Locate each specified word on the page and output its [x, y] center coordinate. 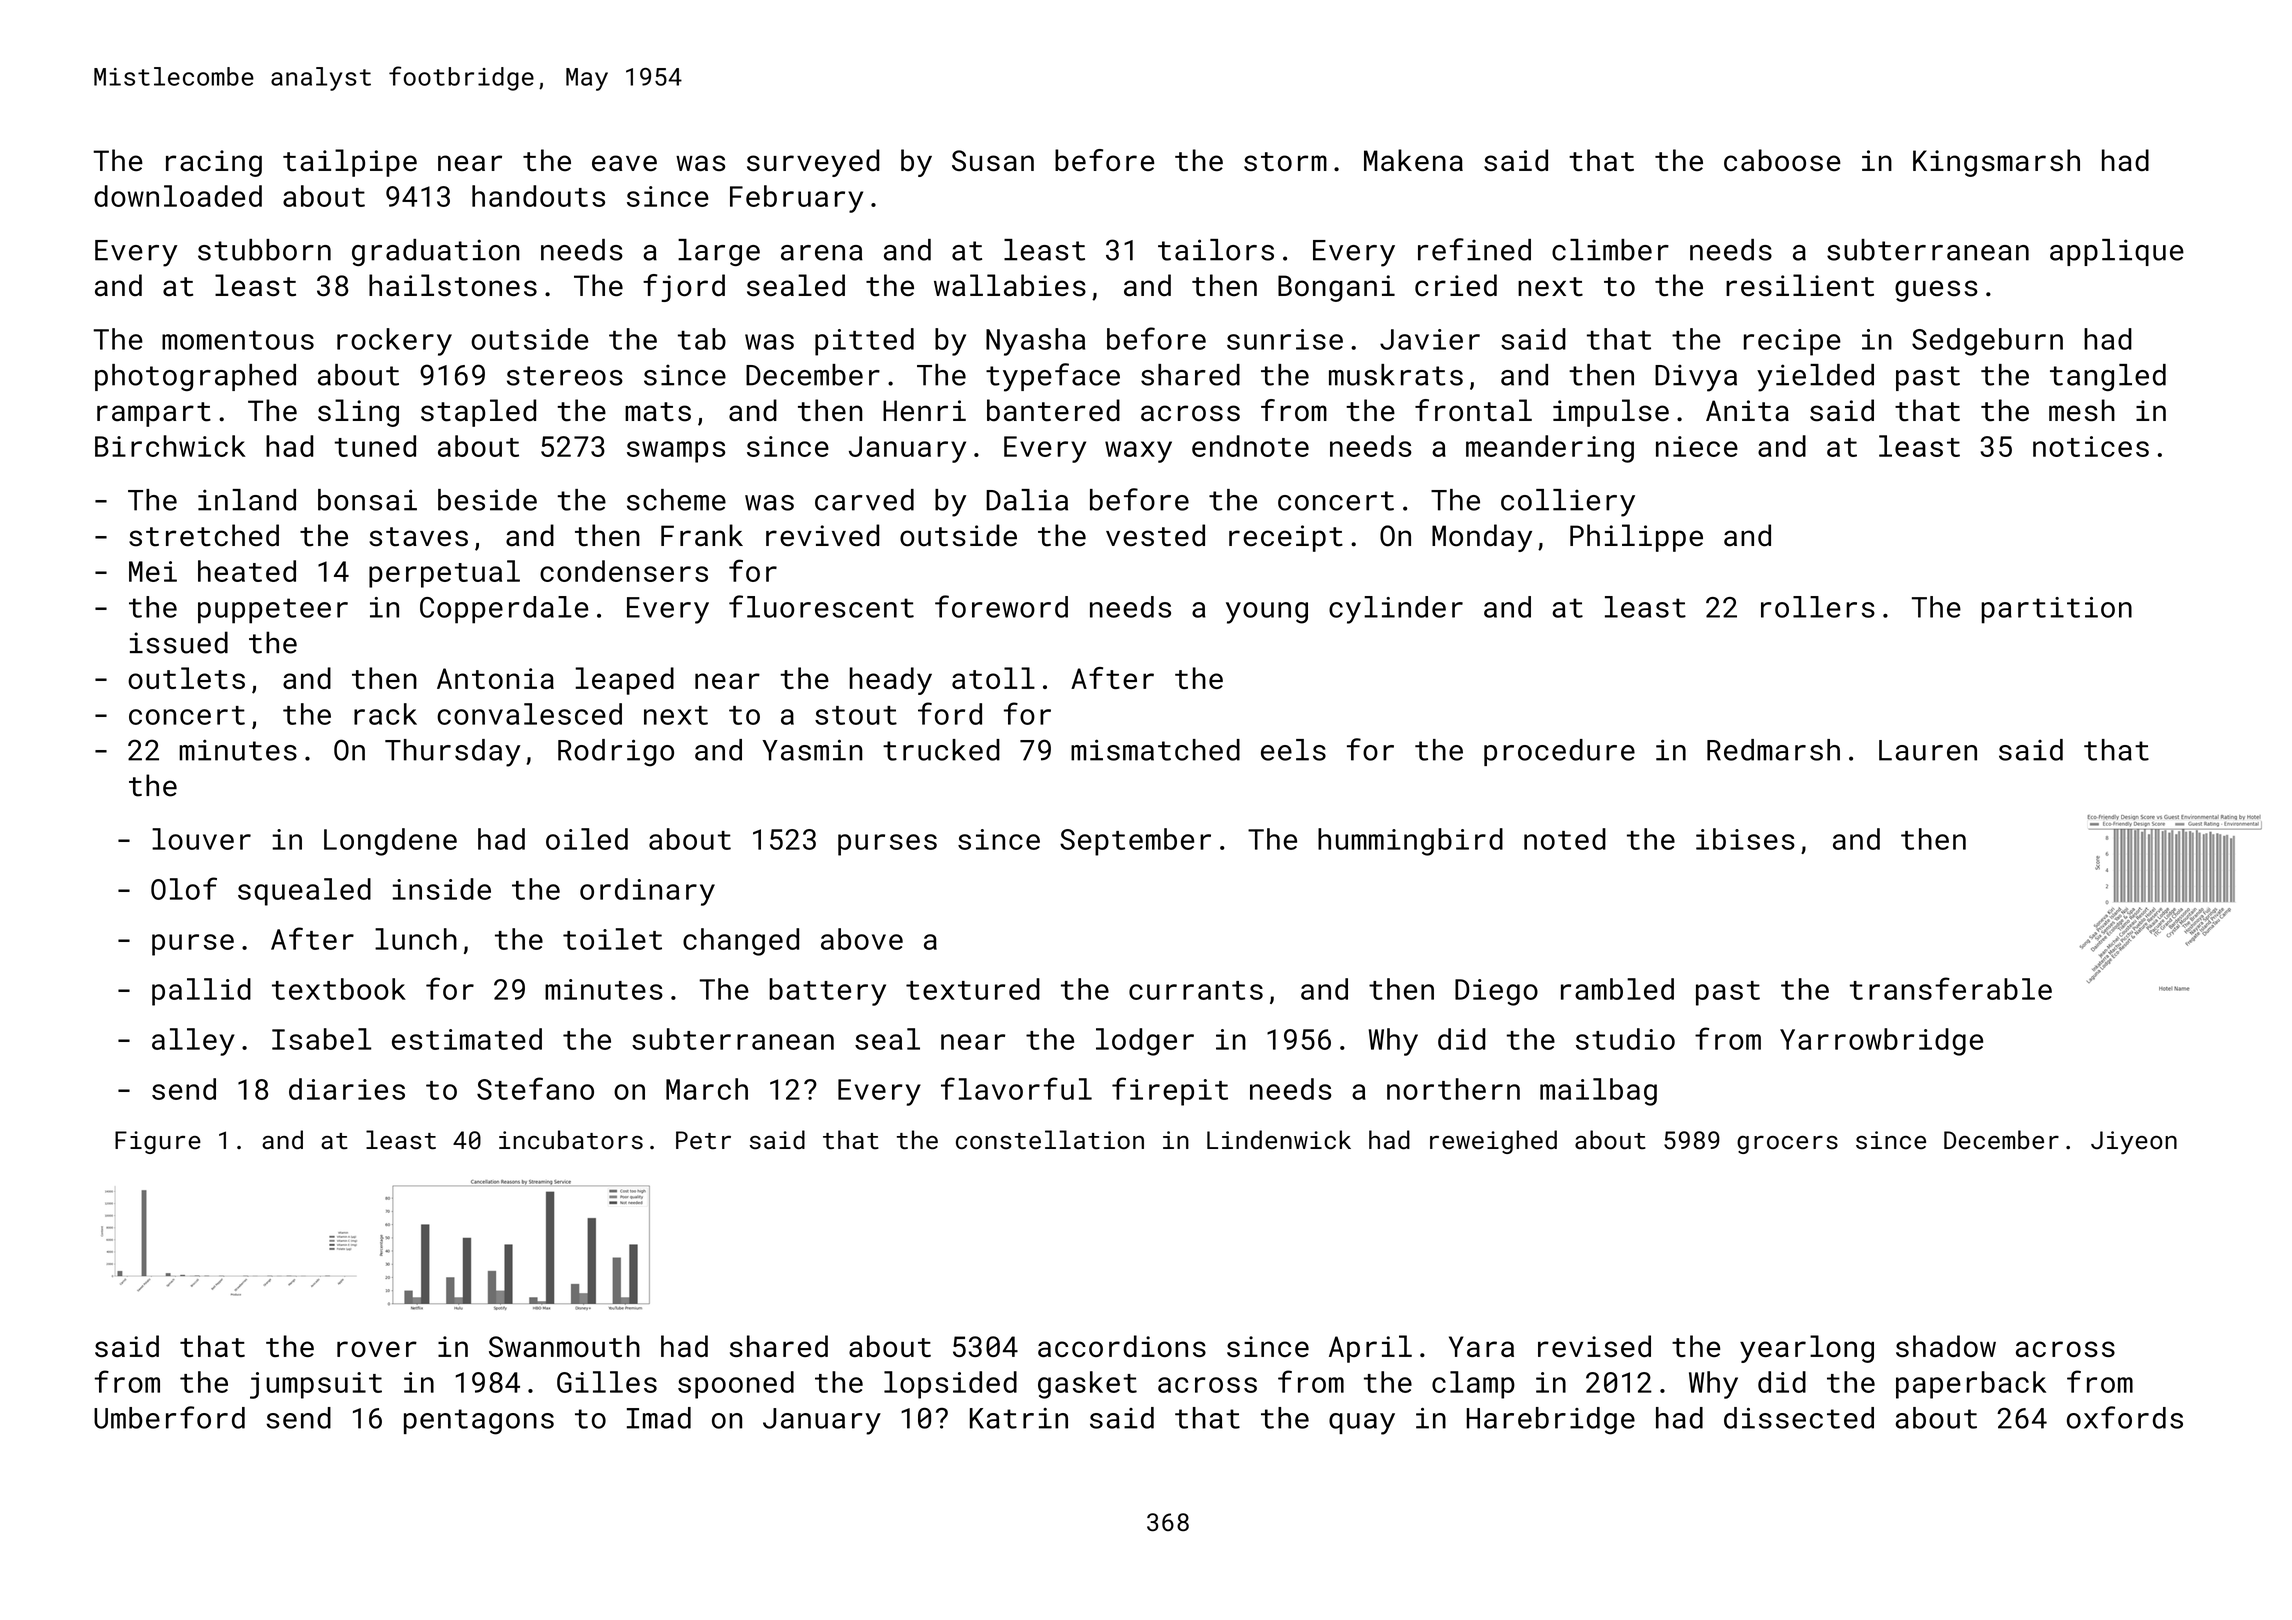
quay [1362, 1424]
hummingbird [1410, 842]
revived [823, 535]
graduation [435, 252]
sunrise [1285, 339]
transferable [1951, 988]
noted [1565, 839]
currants [1196, 990]
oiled [587, 839]
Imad [659, 1418]
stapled [478, 413]
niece [1697, 446]
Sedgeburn [1987, 342]
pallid [201, 992]
